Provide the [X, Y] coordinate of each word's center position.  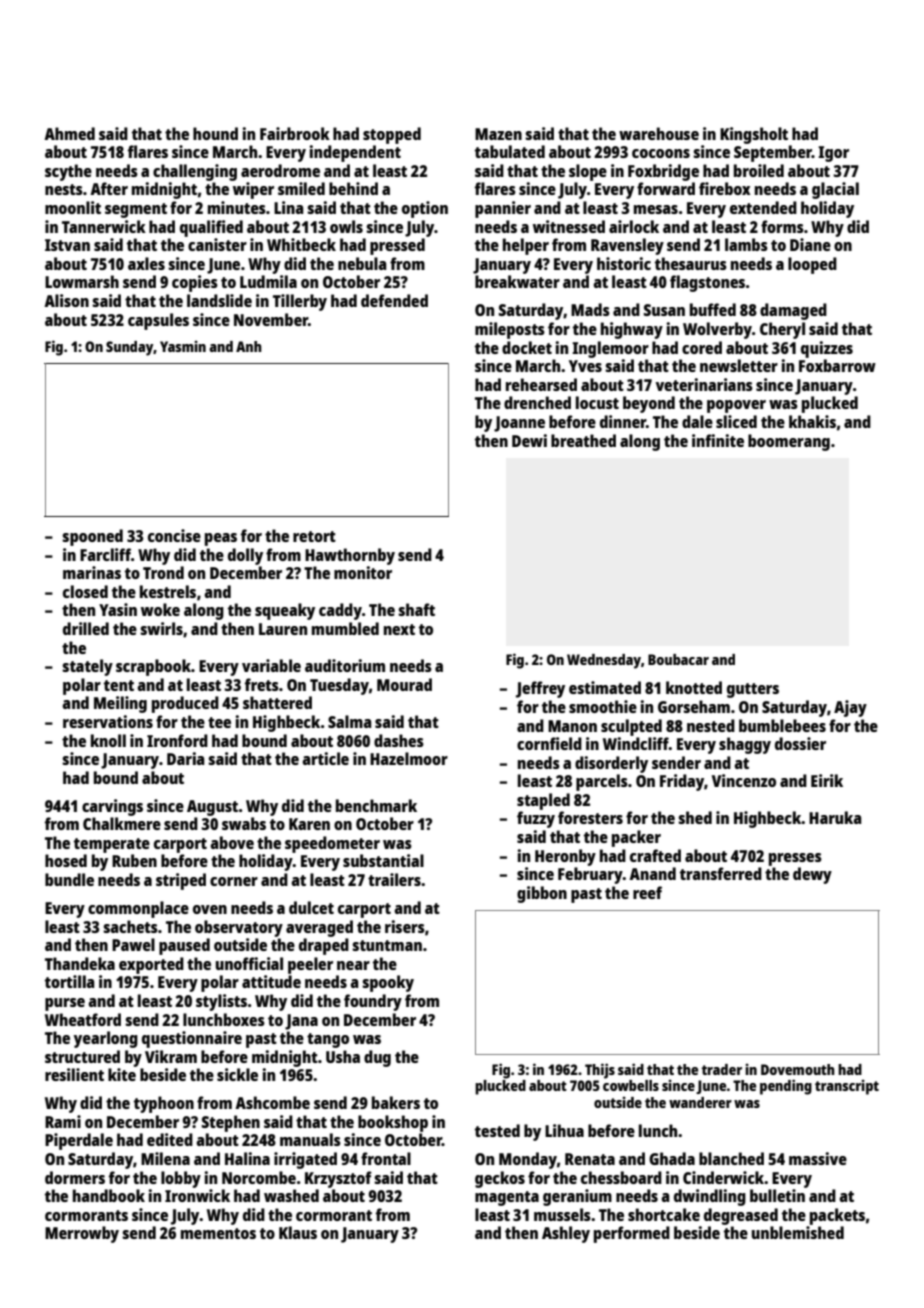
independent [355, 153]
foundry [373, 1002]
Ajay [850, 708]
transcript [847, 1087]
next [399, 629]
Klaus [298, 1232]
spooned [92, 537]
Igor [833, 154]
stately [87, 667]
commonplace [138, 909]
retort [314, 536]
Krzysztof [338, 1179]
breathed [583, 440]
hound [215, 133]
